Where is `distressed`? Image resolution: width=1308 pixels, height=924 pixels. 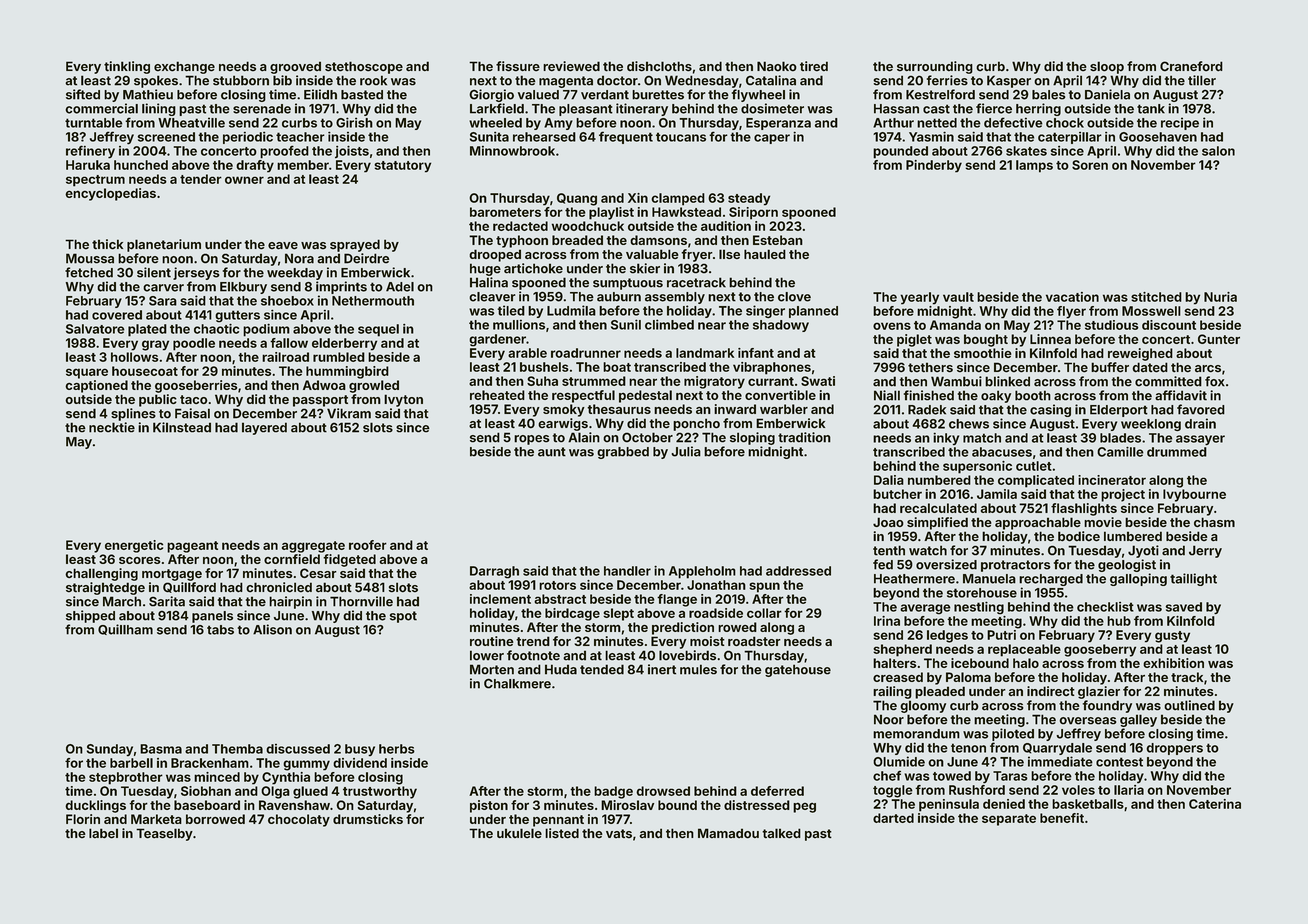
distressed is located at coordinates (757, 805).
